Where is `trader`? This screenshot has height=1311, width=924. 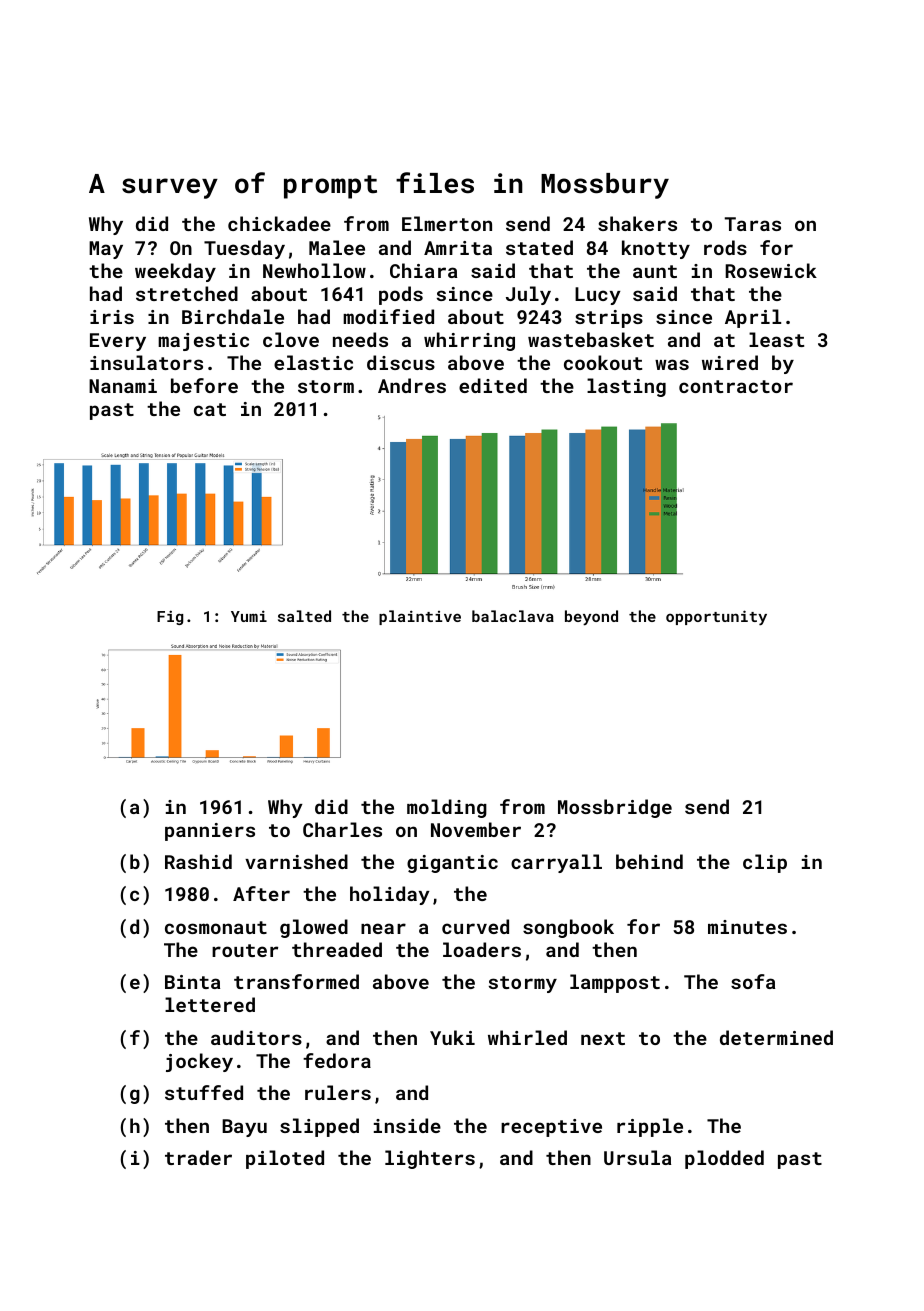
trader is located at coordinates (198, 1157).
